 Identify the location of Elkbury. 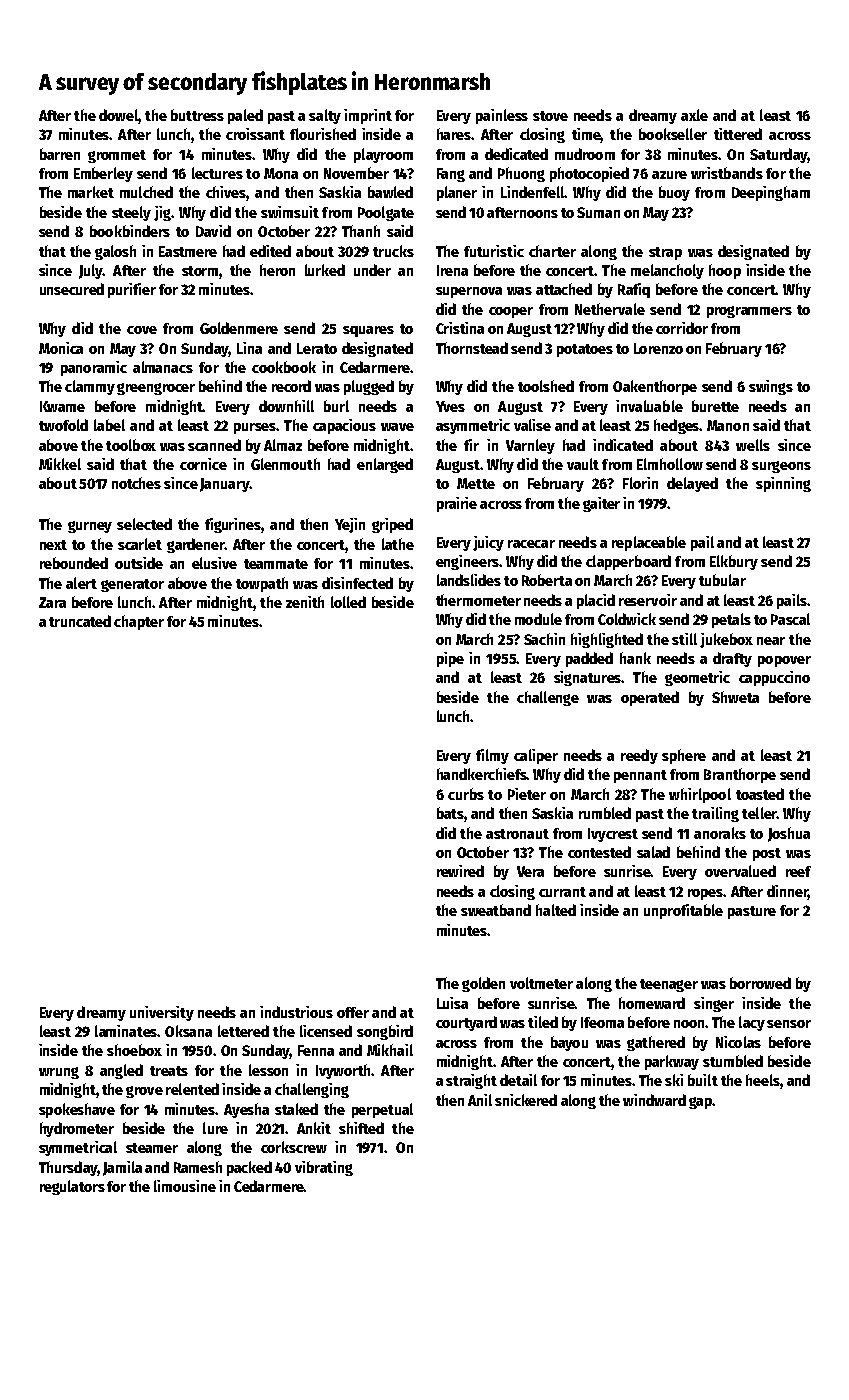
(734, 562).
